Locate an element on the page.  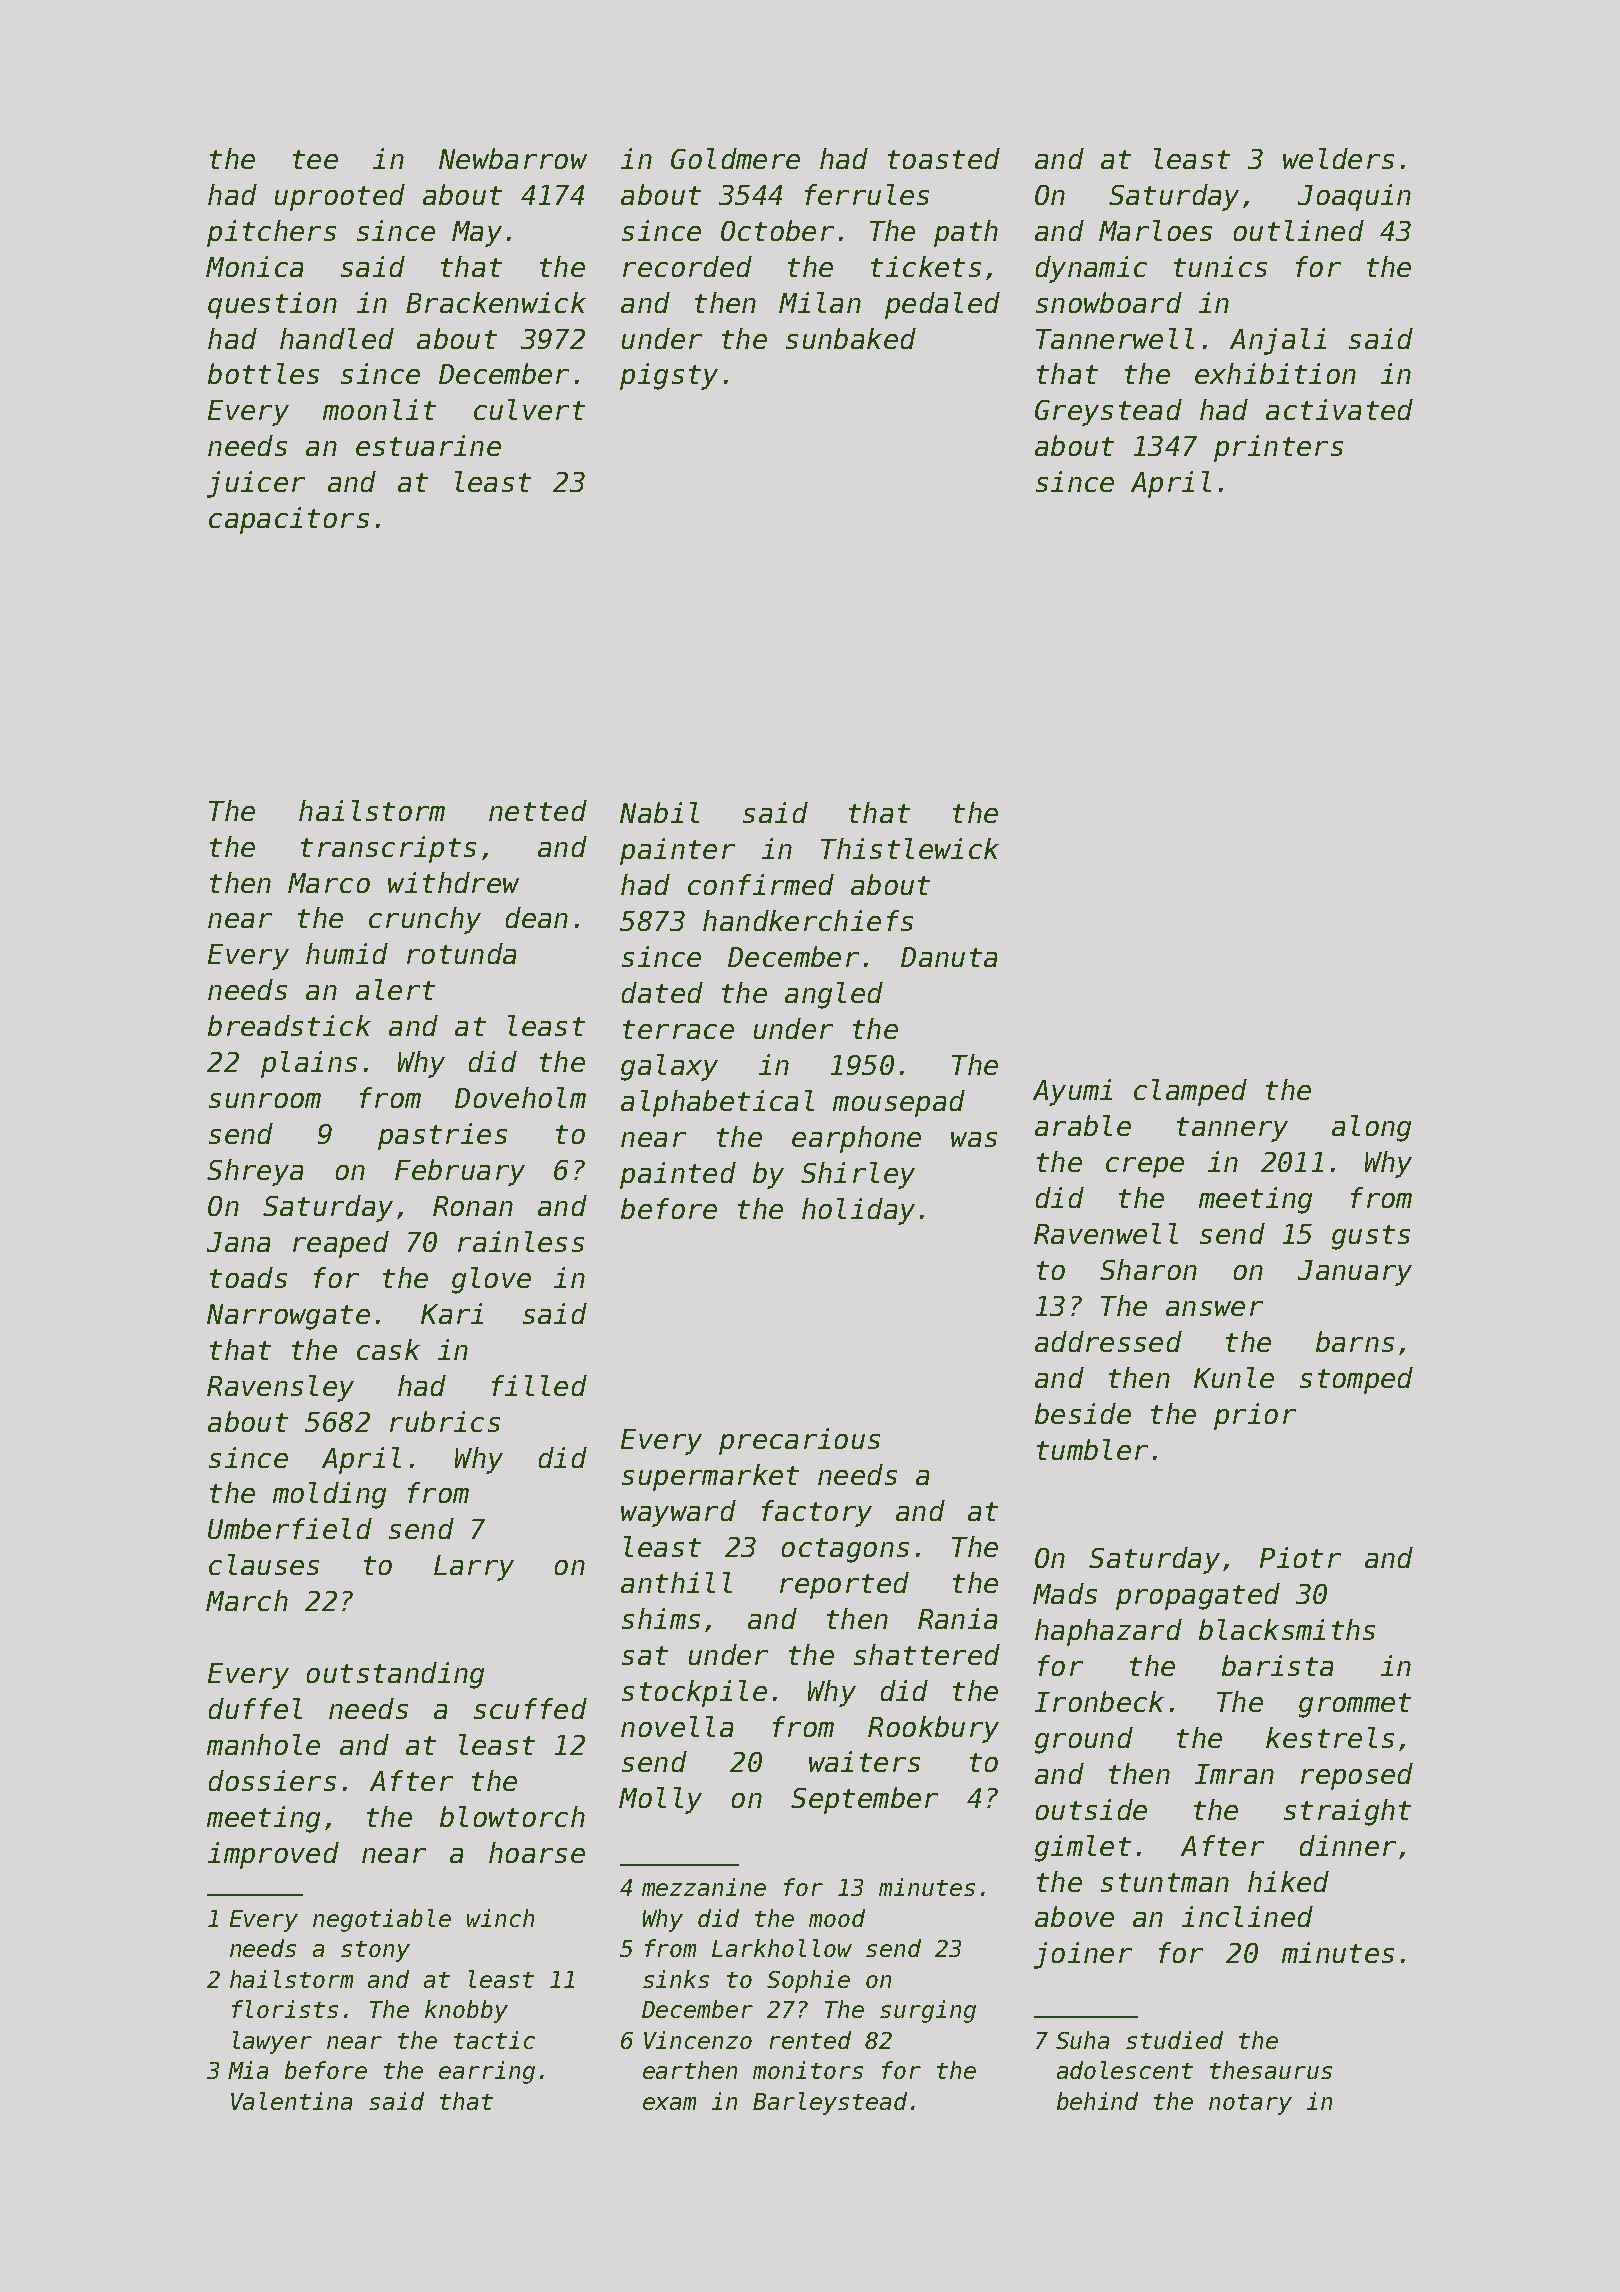
rainless is located at coordinates (521, 1241).
